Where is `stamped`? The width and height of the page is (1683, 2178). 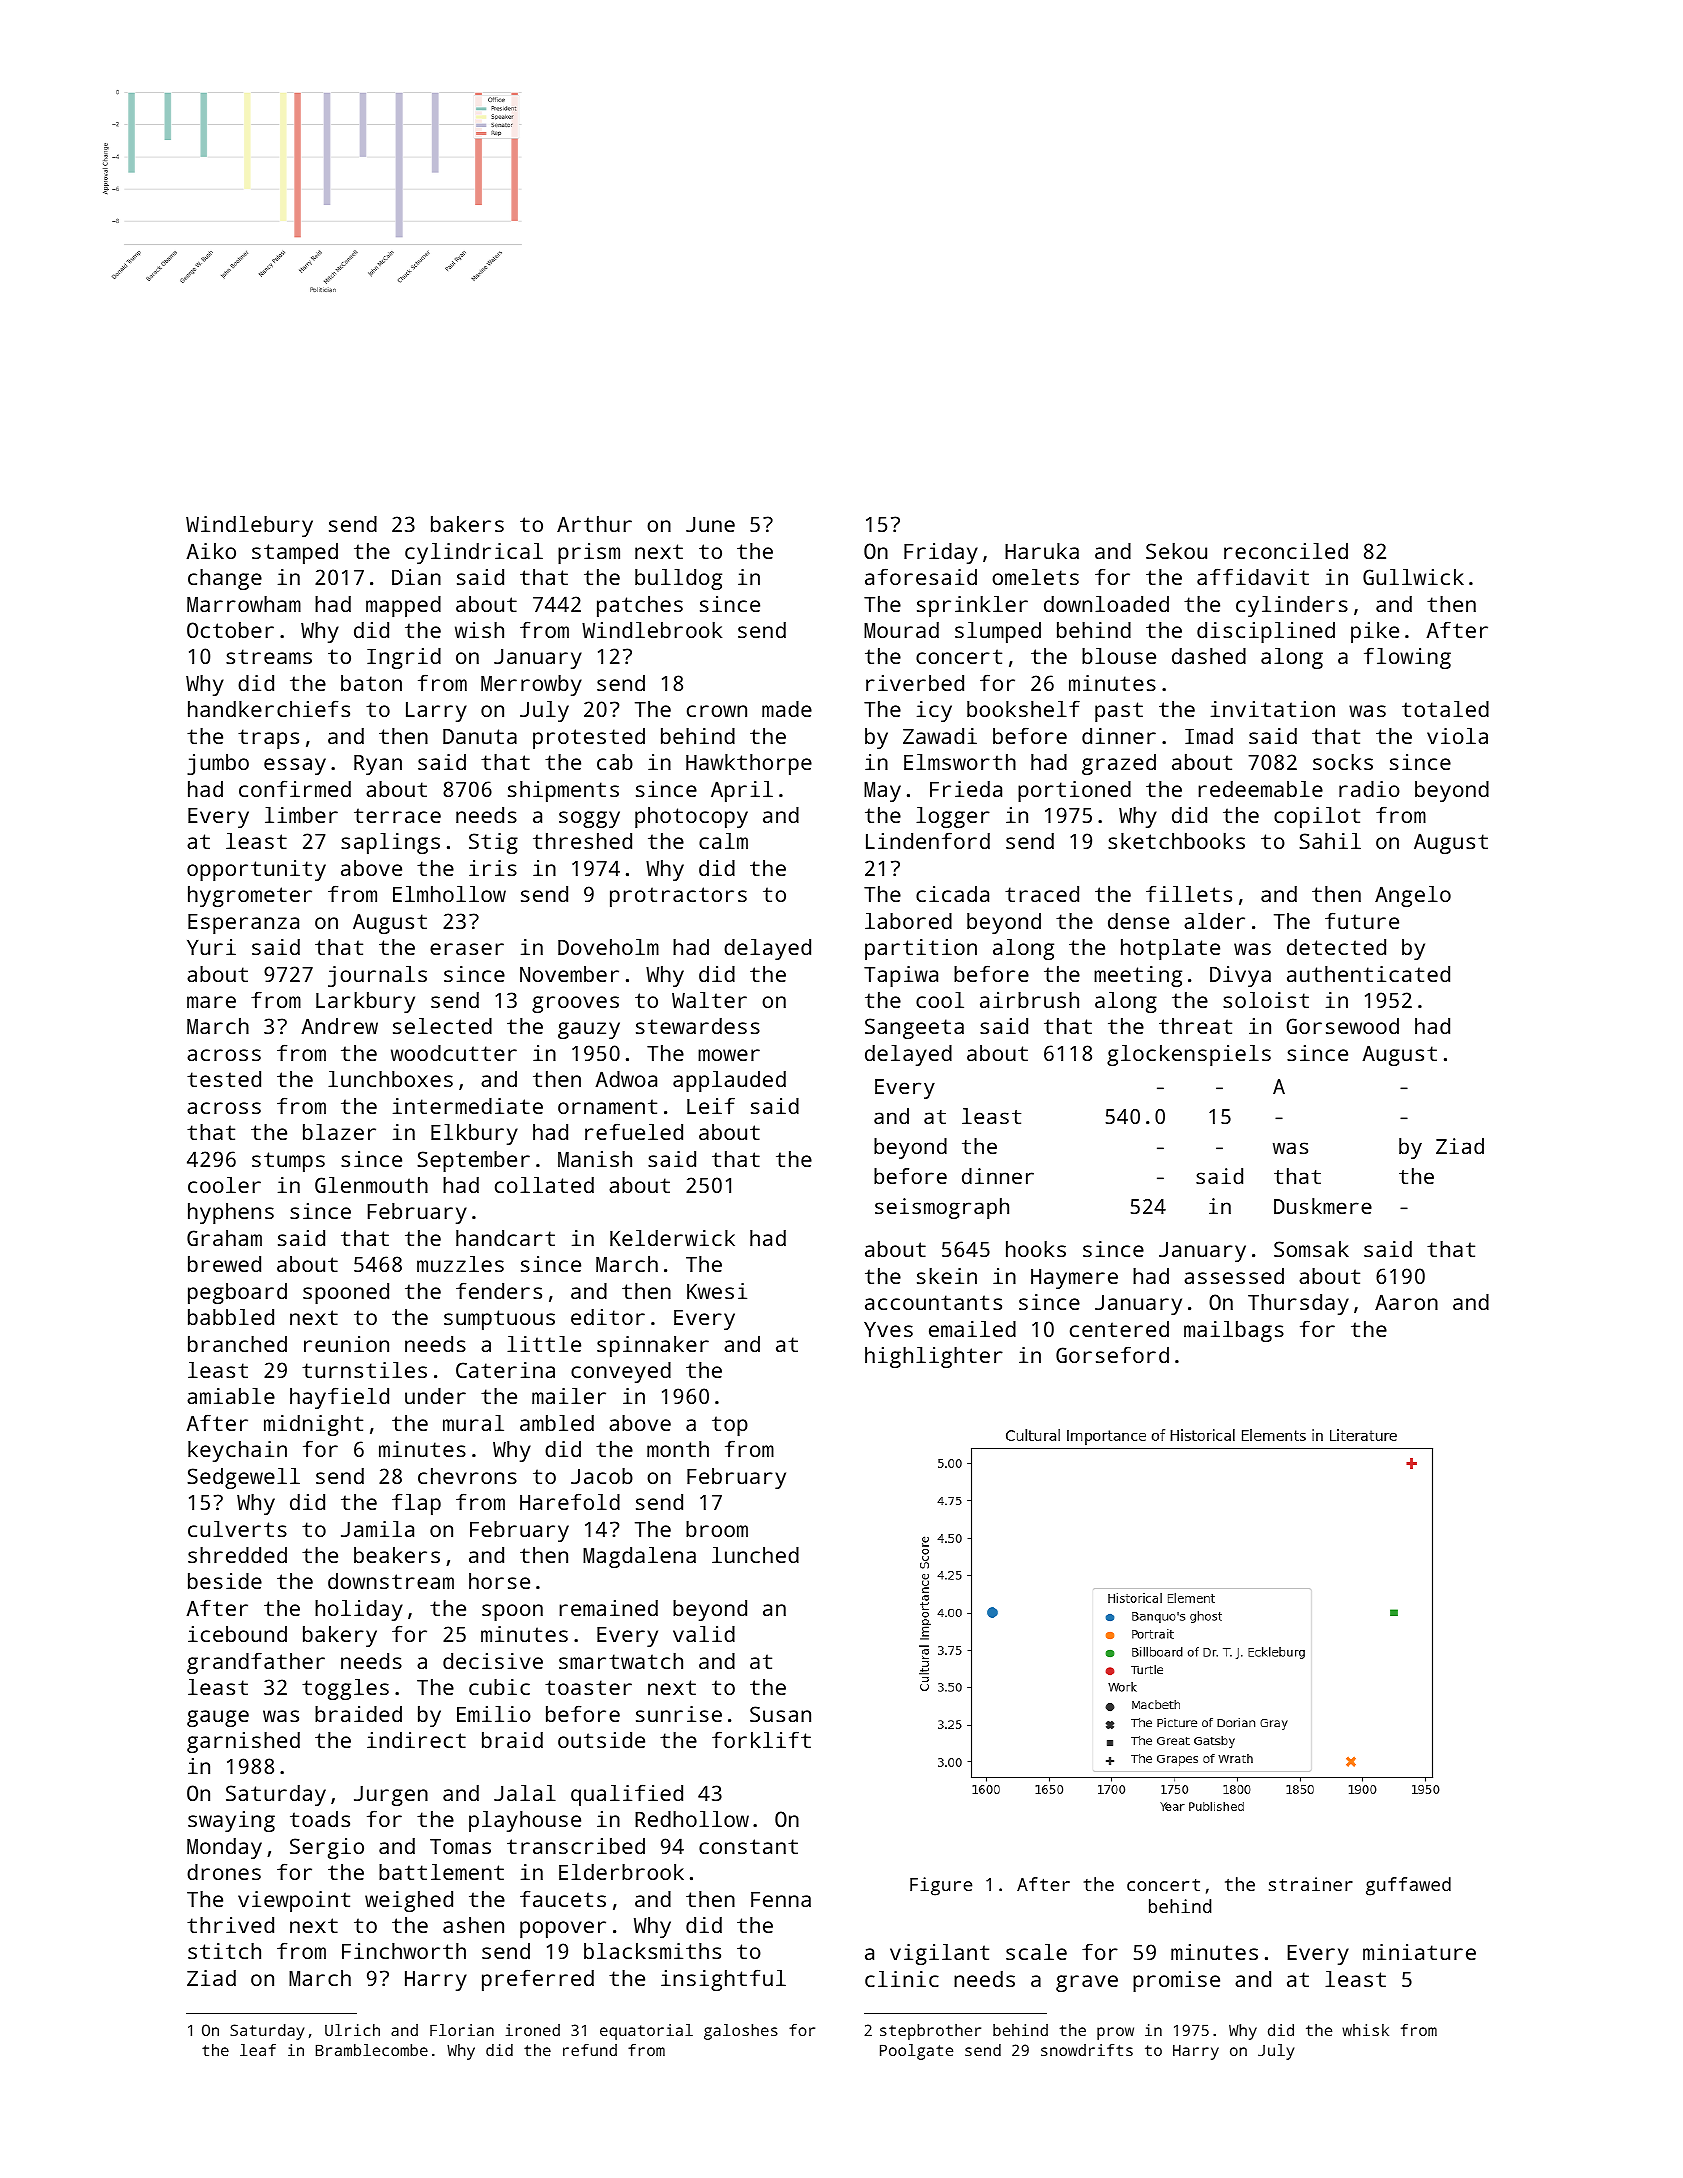
stamped is located at coordinates (295, 553).
